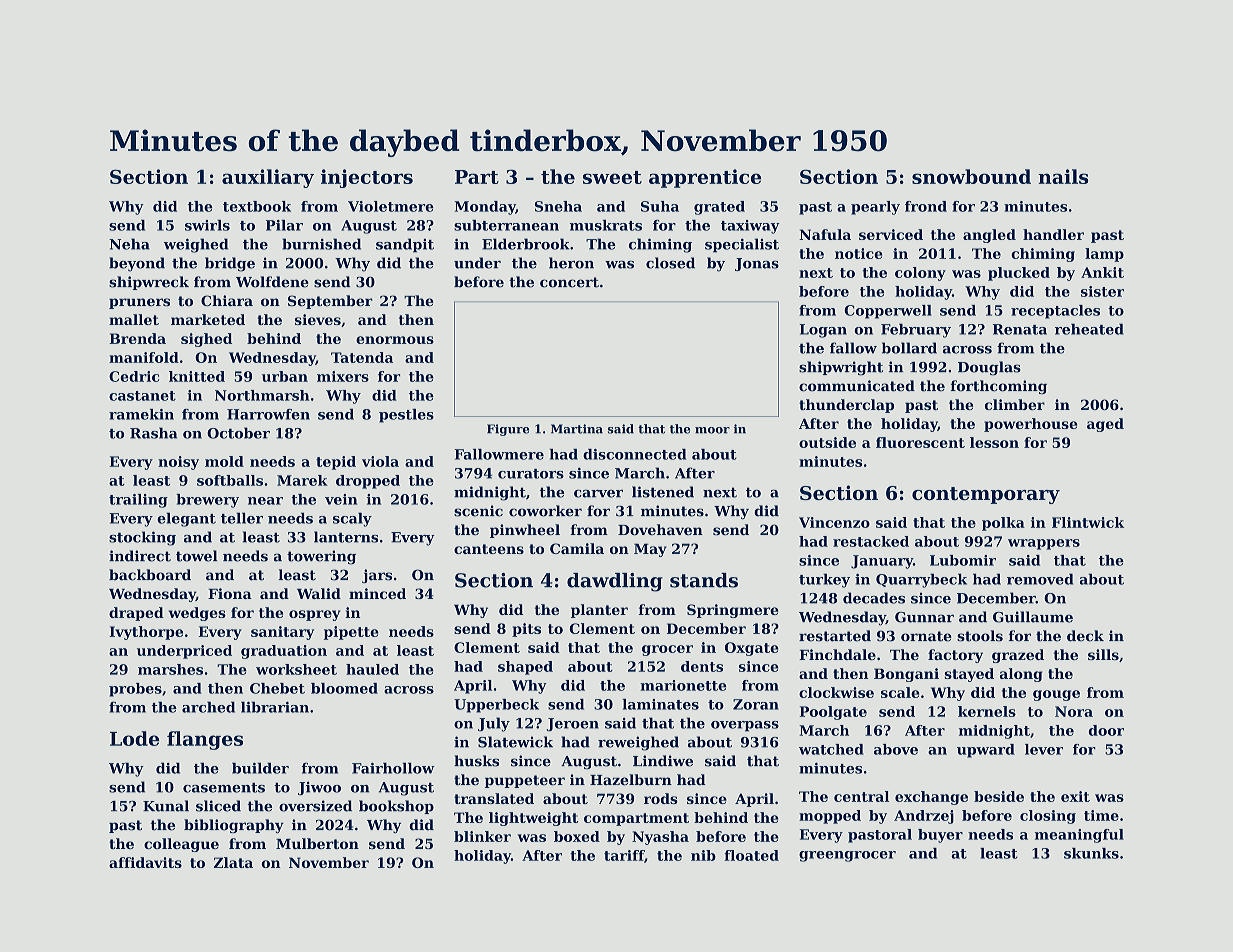 Image resolution: width=1233 pixels, height=952 pixels. What do you see at coordinates (1063, 176) in the screenshot?
I see `nails` at bounding box center [1063, 176].
